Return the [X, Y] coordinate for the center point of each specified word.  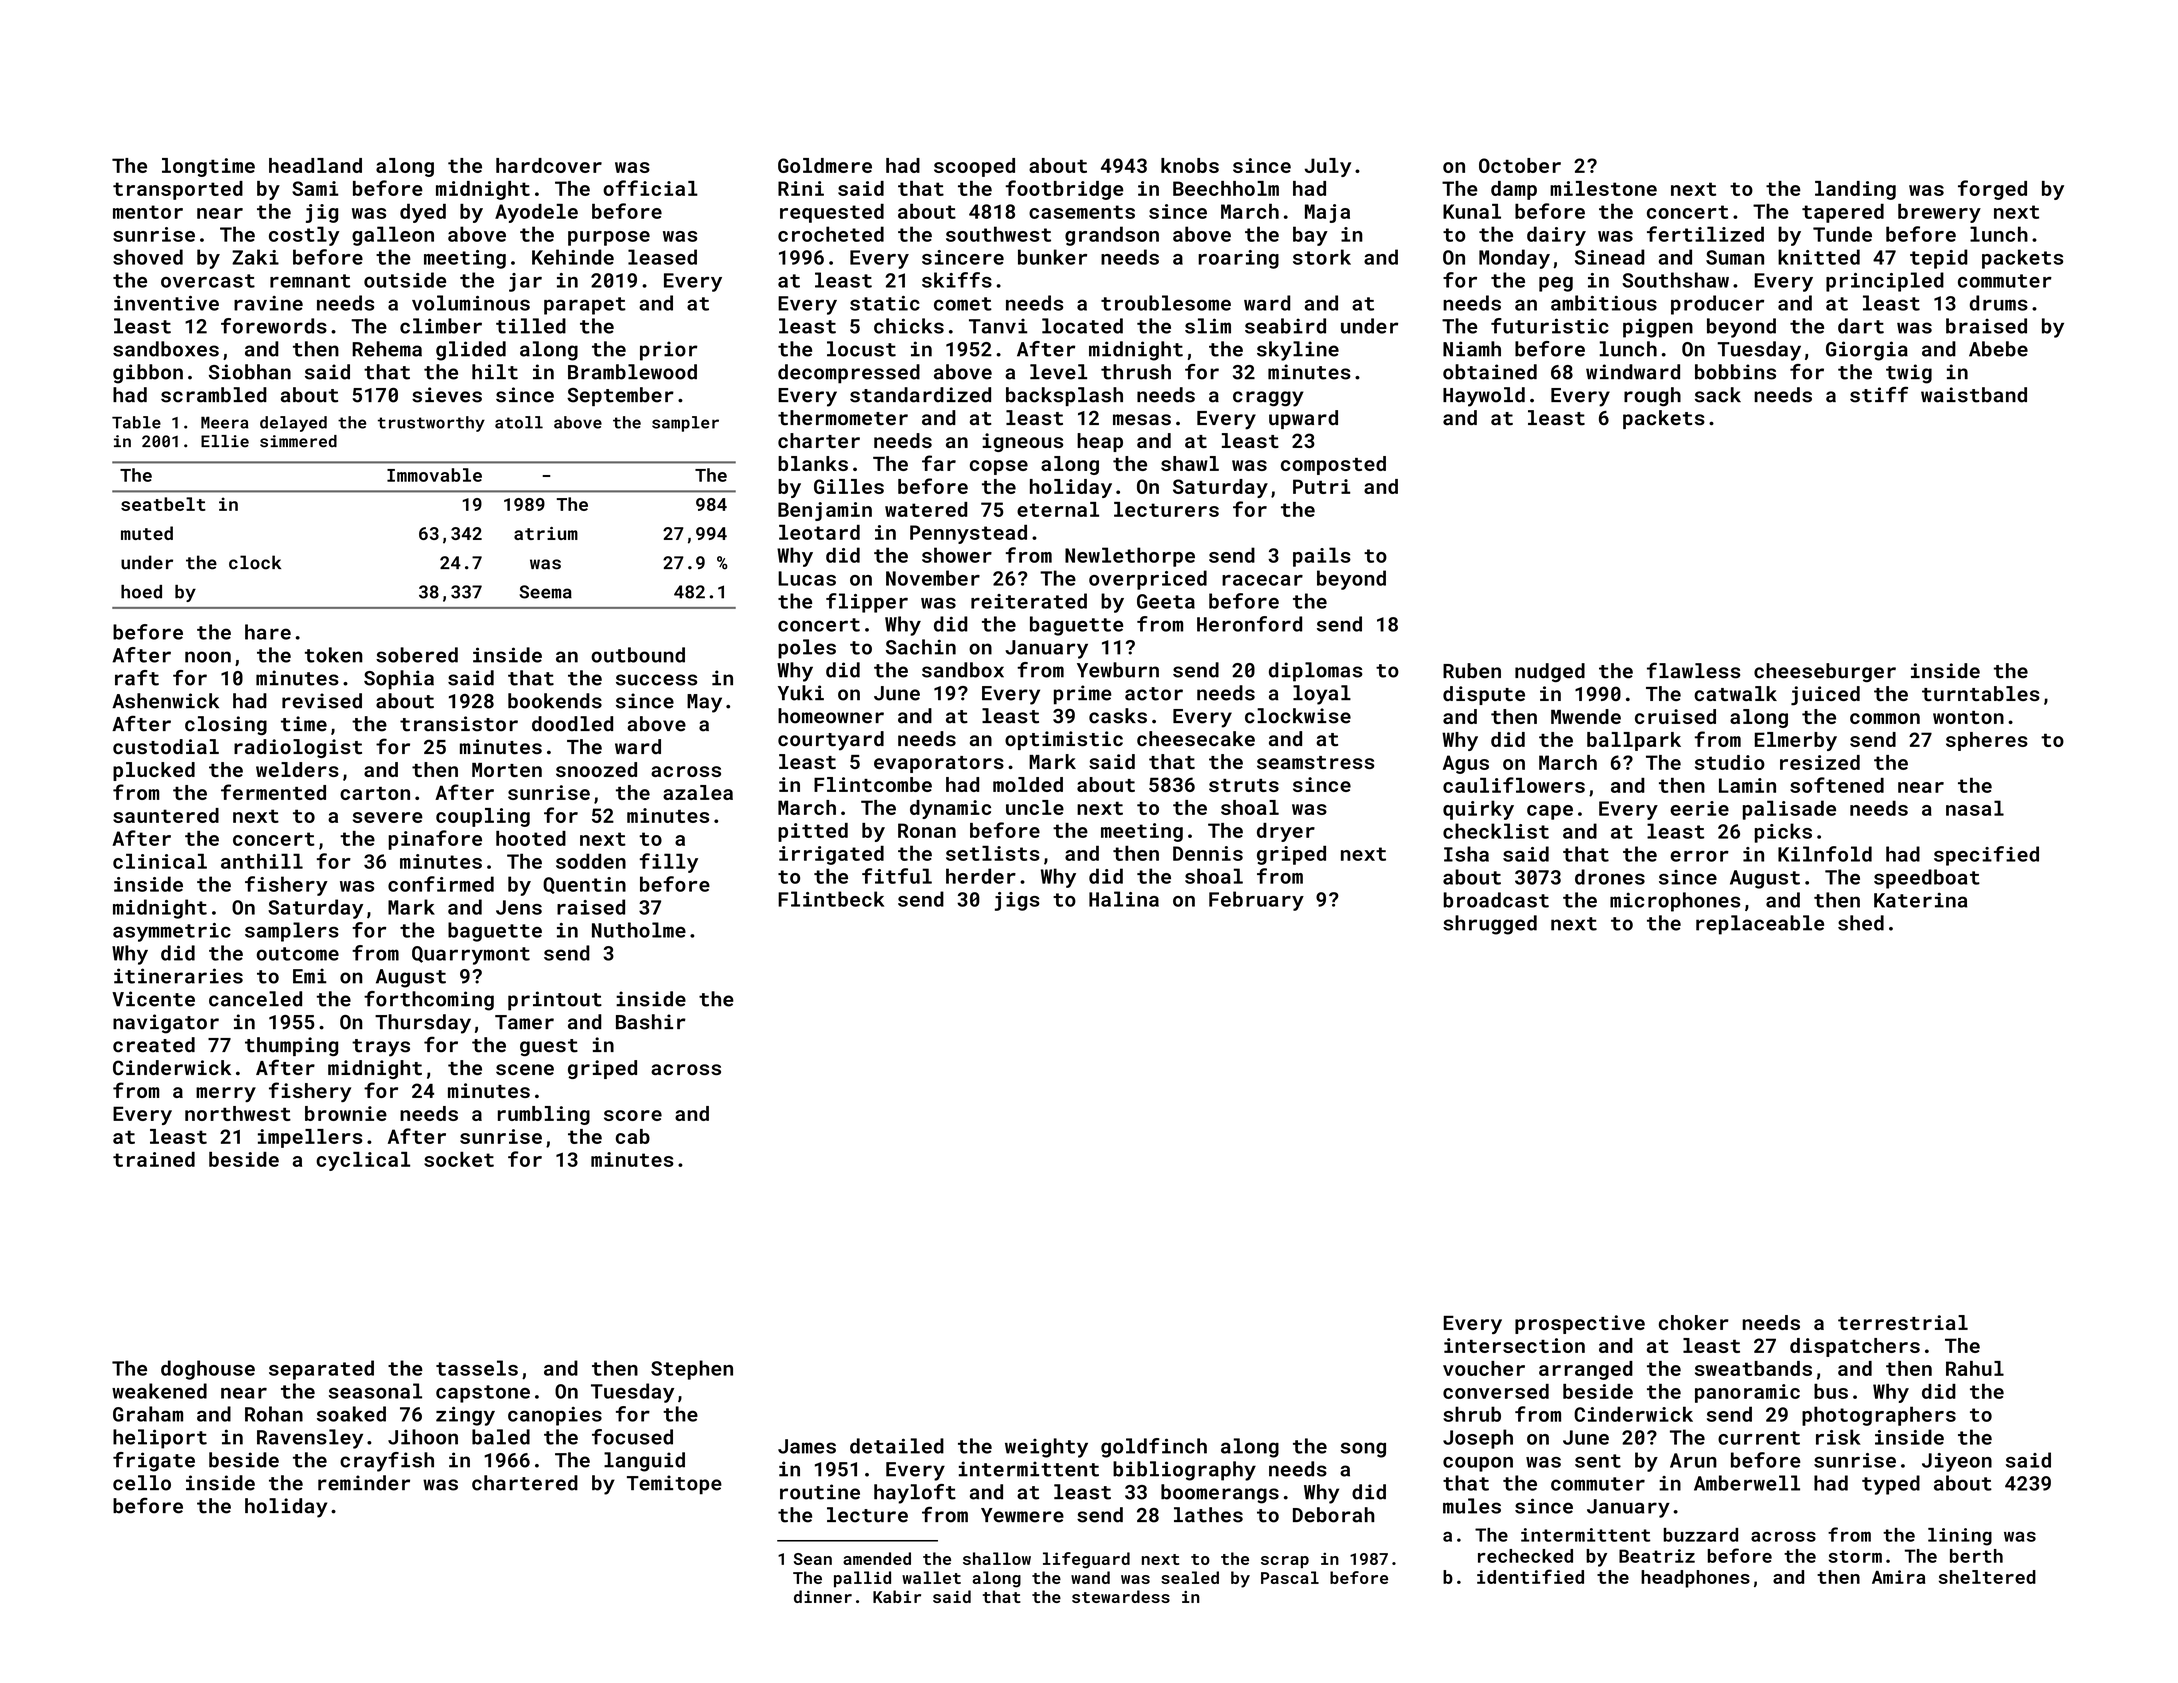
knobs [1190, 165]
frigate [154, 1462]
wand [1090, 1577]
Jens [519, 907]
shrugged [1490, 925]
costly [304, 236]
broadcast [1496, 900]
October [1520, 165]
